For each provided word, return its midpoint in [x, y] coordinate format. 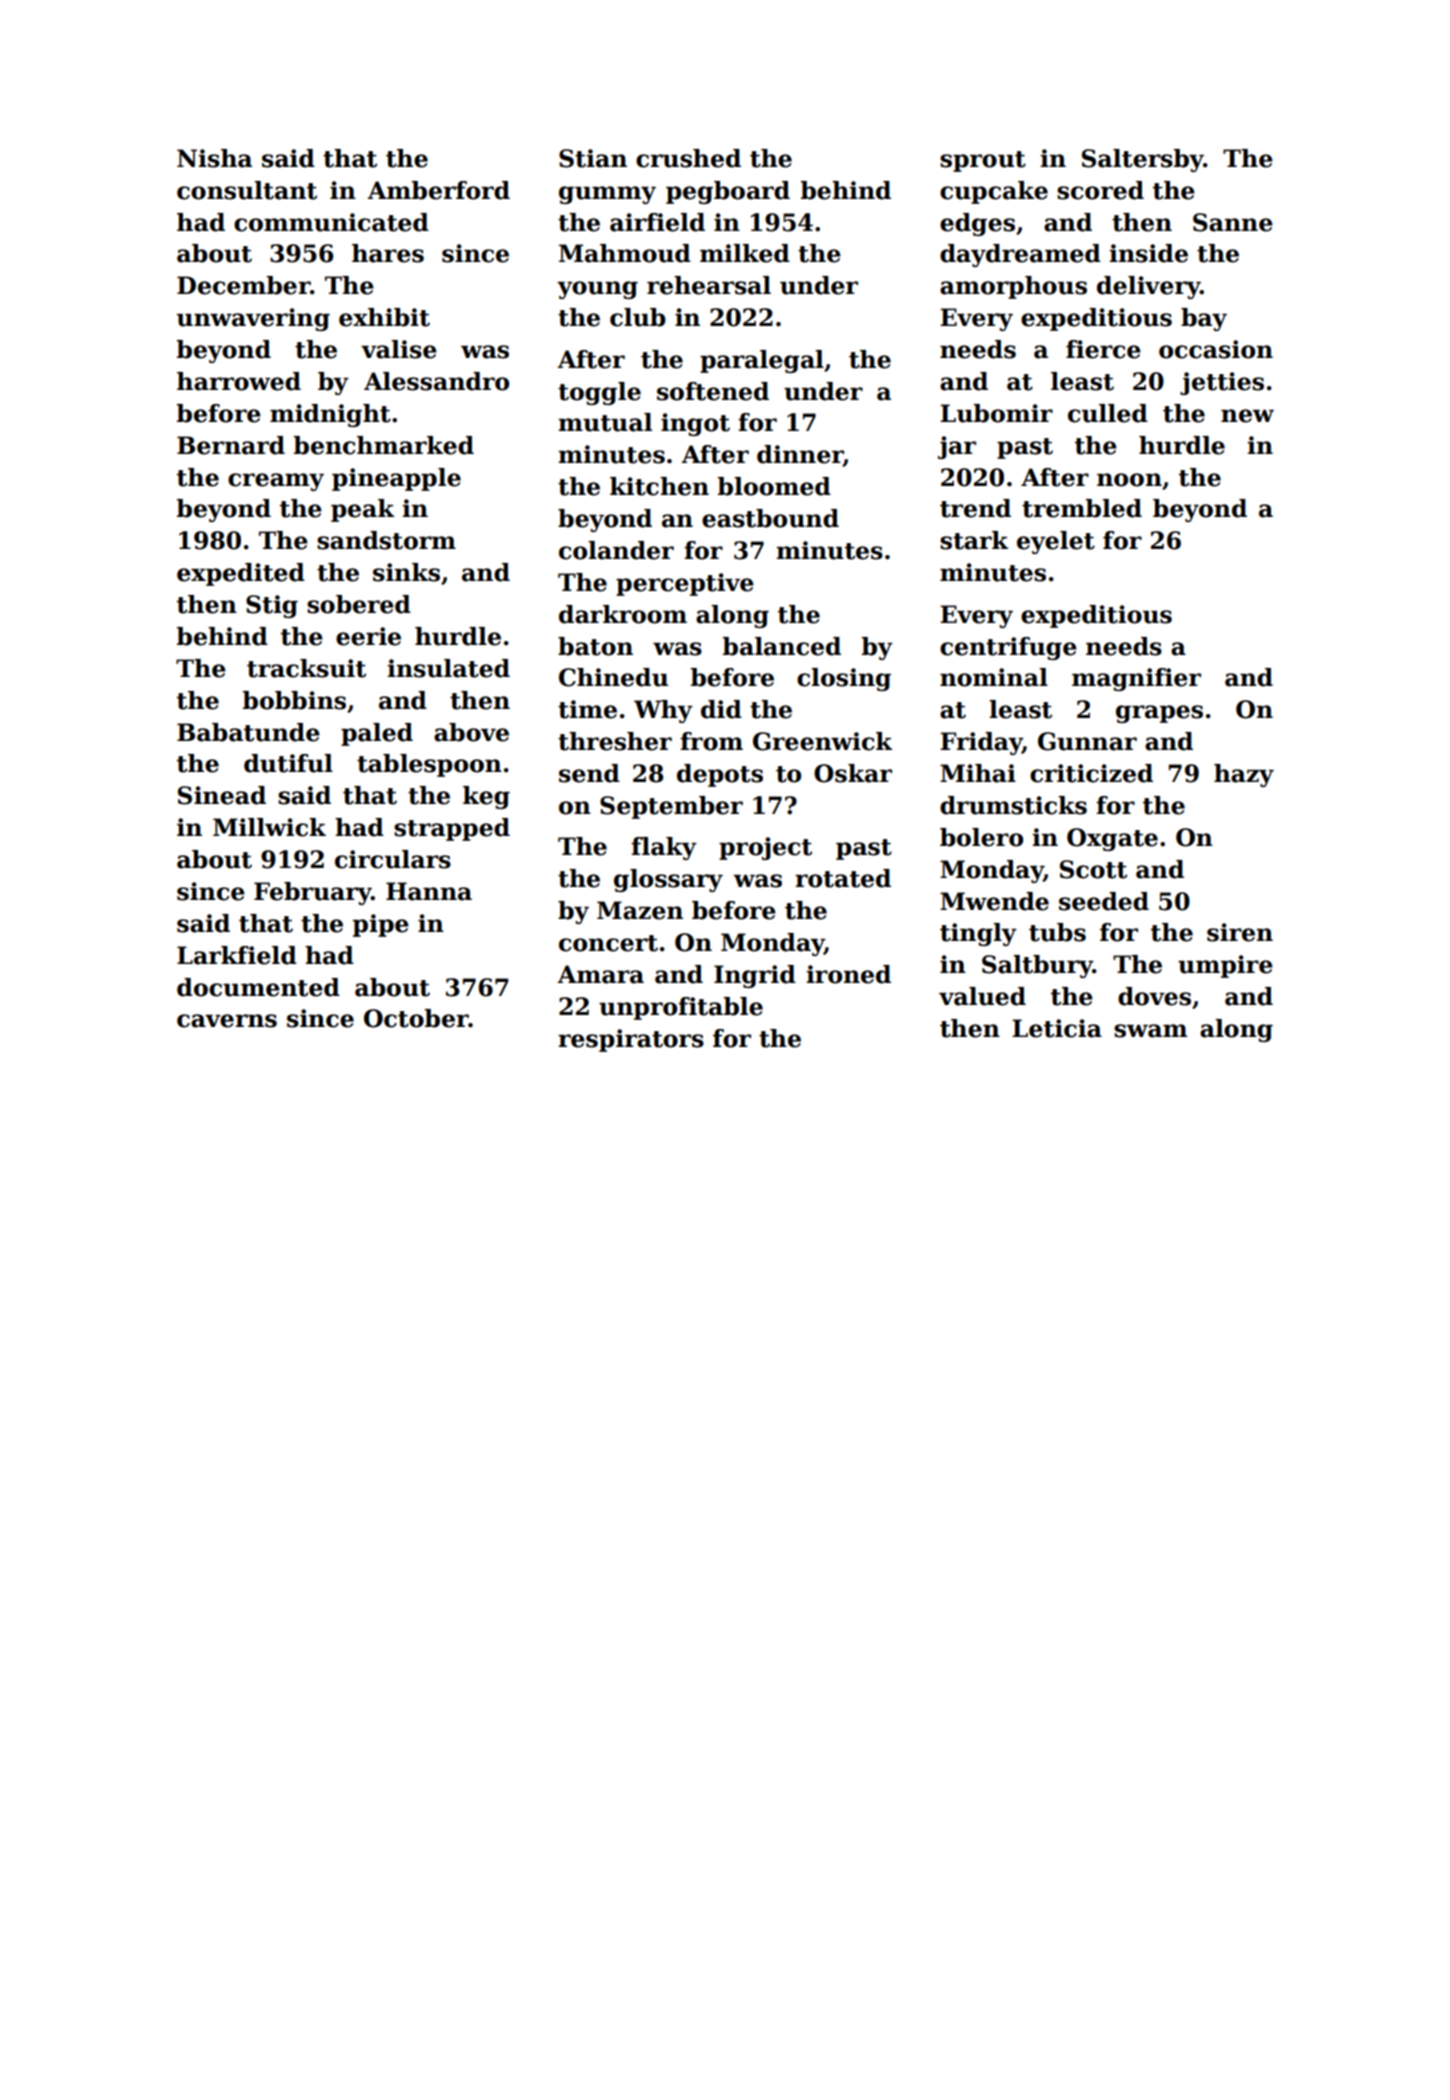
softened [713, 391]
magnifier [1136, 679]
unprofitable [681, 1008]
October [416, 1018]
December [243, 285]
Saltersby [1143, 160]
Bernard [231, 445]
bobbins [294, 700]
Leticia [1057, 1028]
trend [975, 508]
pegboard [728, 192]
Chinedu [613, 677]
